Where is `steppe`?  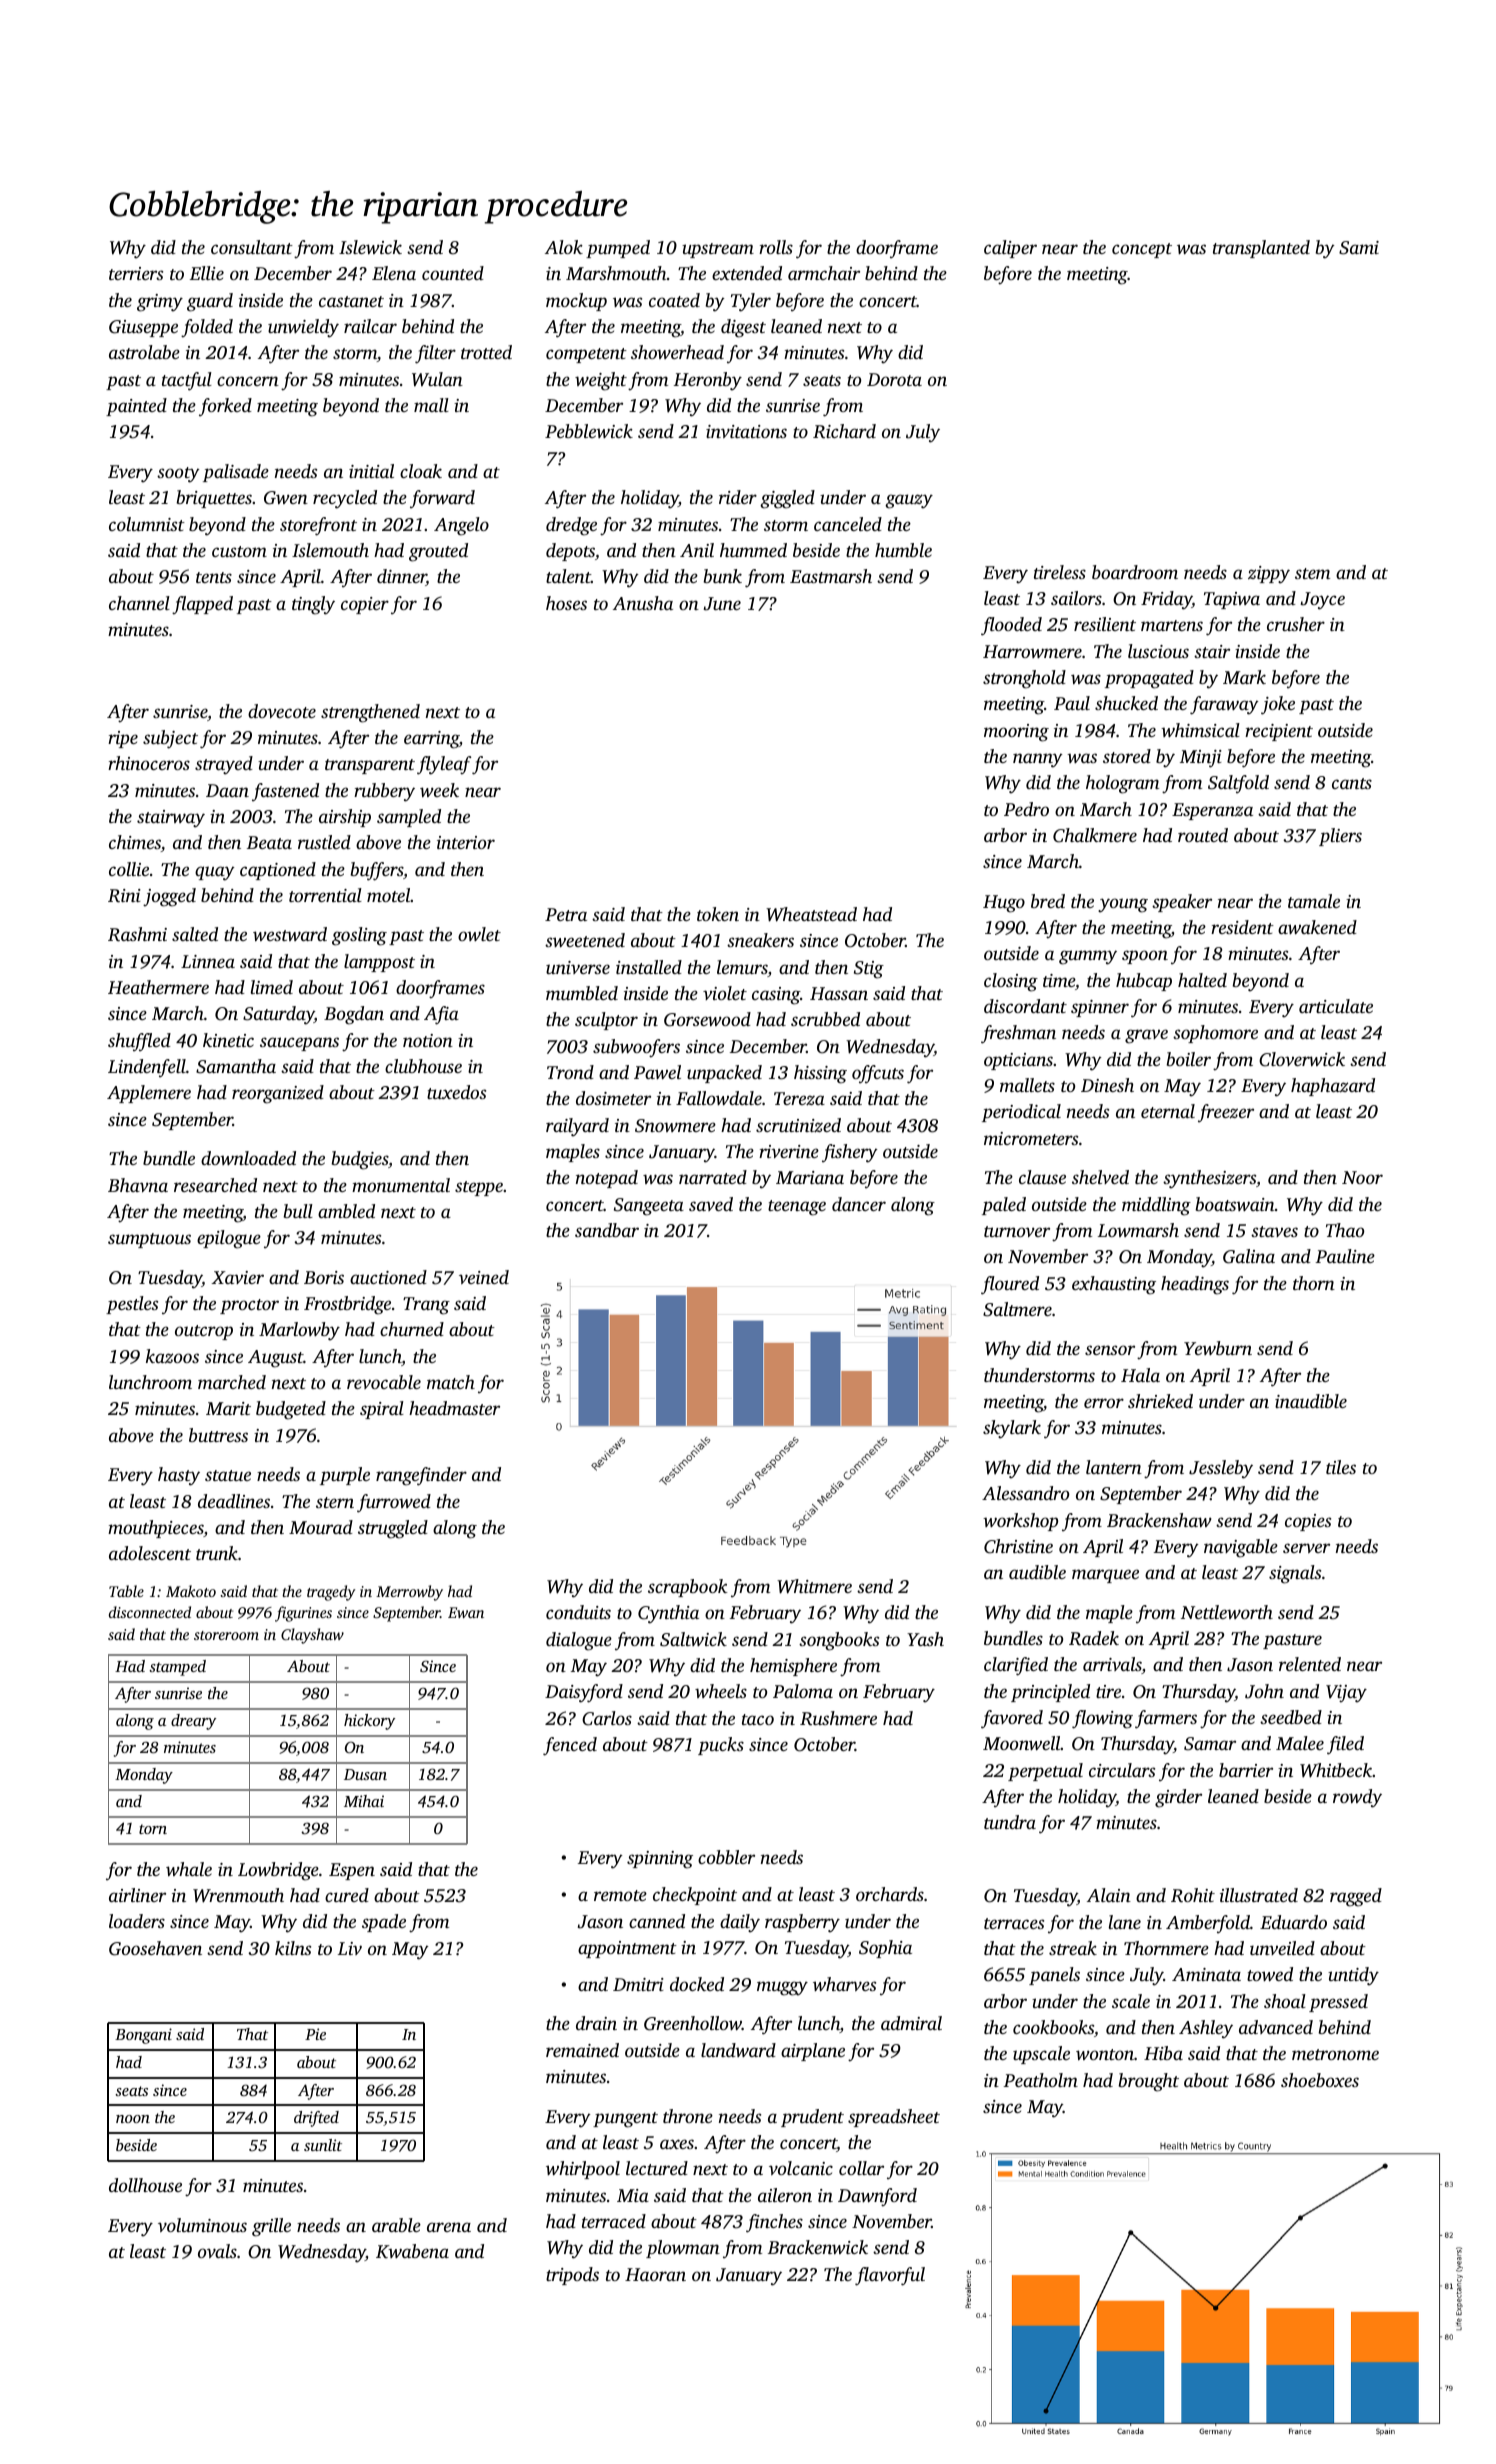
steppe is located at coordinates (479, 1188).
